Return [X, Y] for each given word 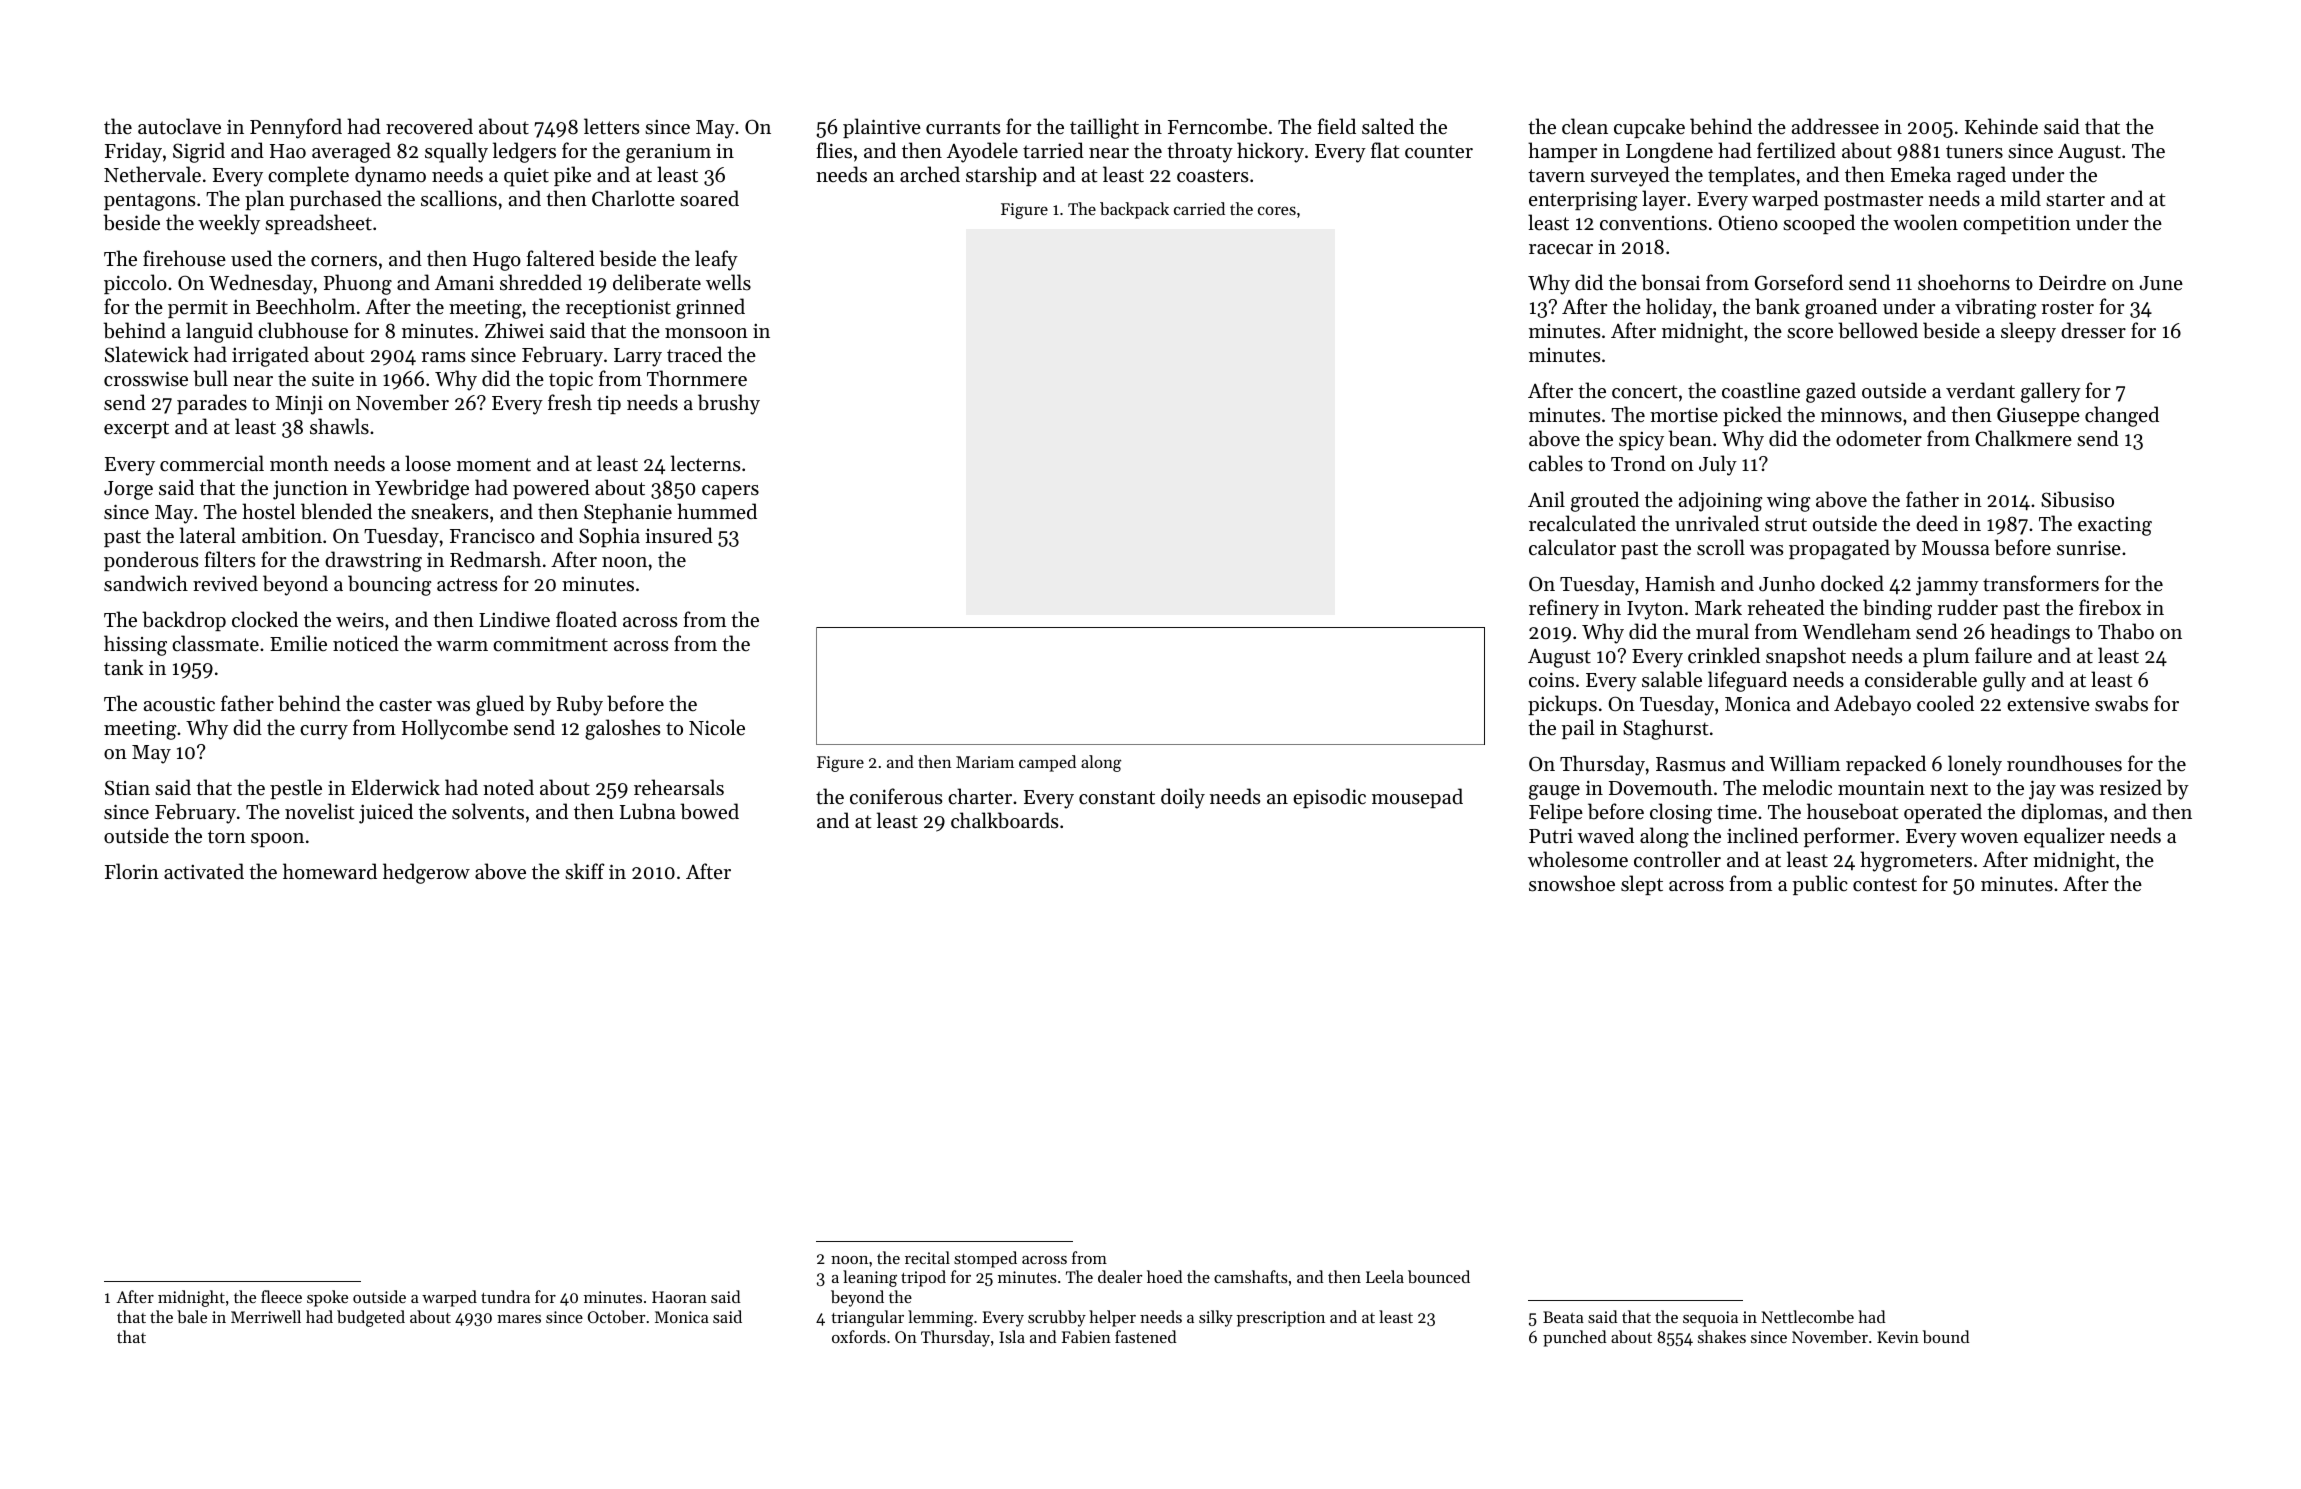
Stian [127, 788]
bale [192, 1316]
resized [2130, 787]
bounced [1439, 1276]
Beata [1563, 1317]
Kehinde [2001, 126]
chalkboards [1004, 820]
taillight [1104, 128]
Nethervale [152, 174]
